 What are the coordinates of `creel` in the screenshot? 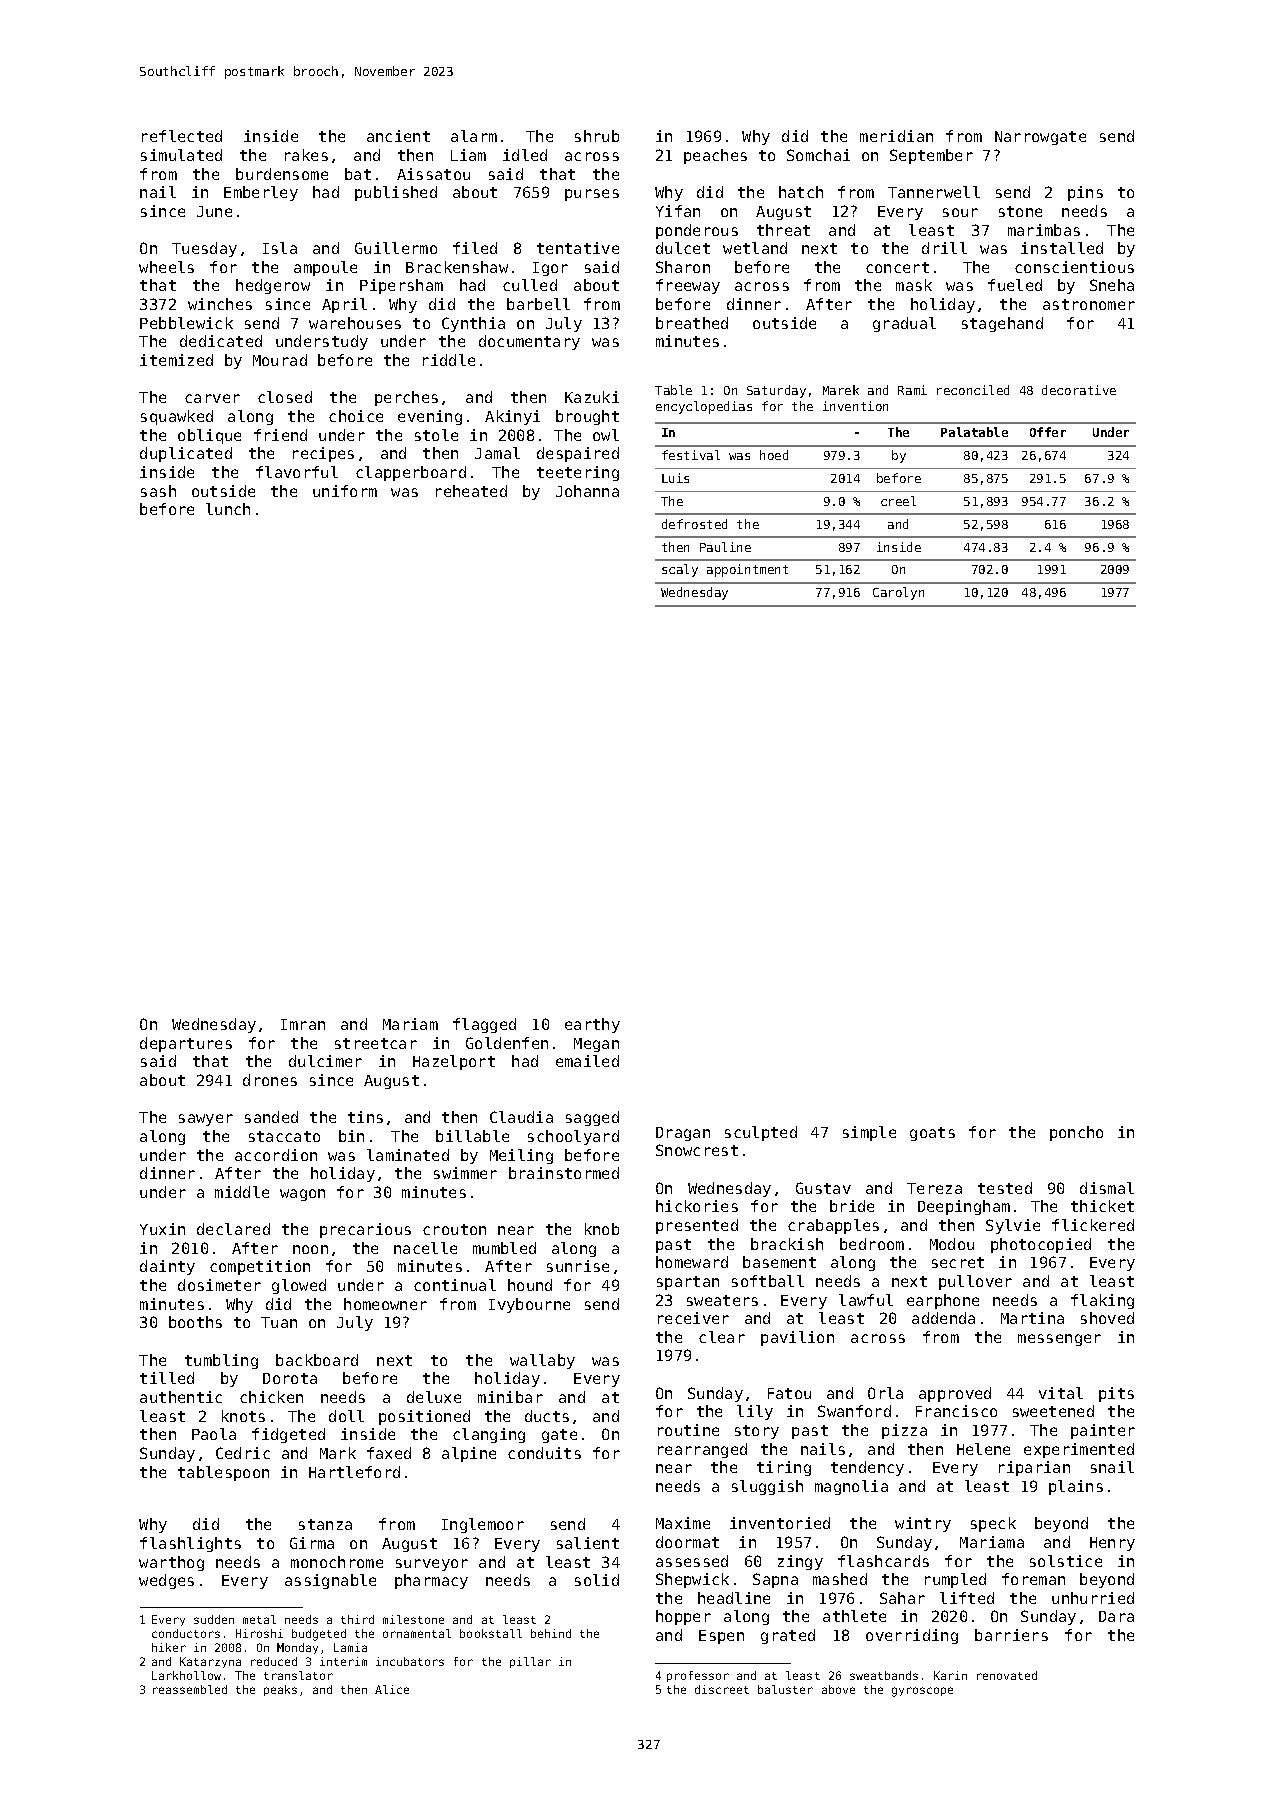 It's located at (898, 501).
